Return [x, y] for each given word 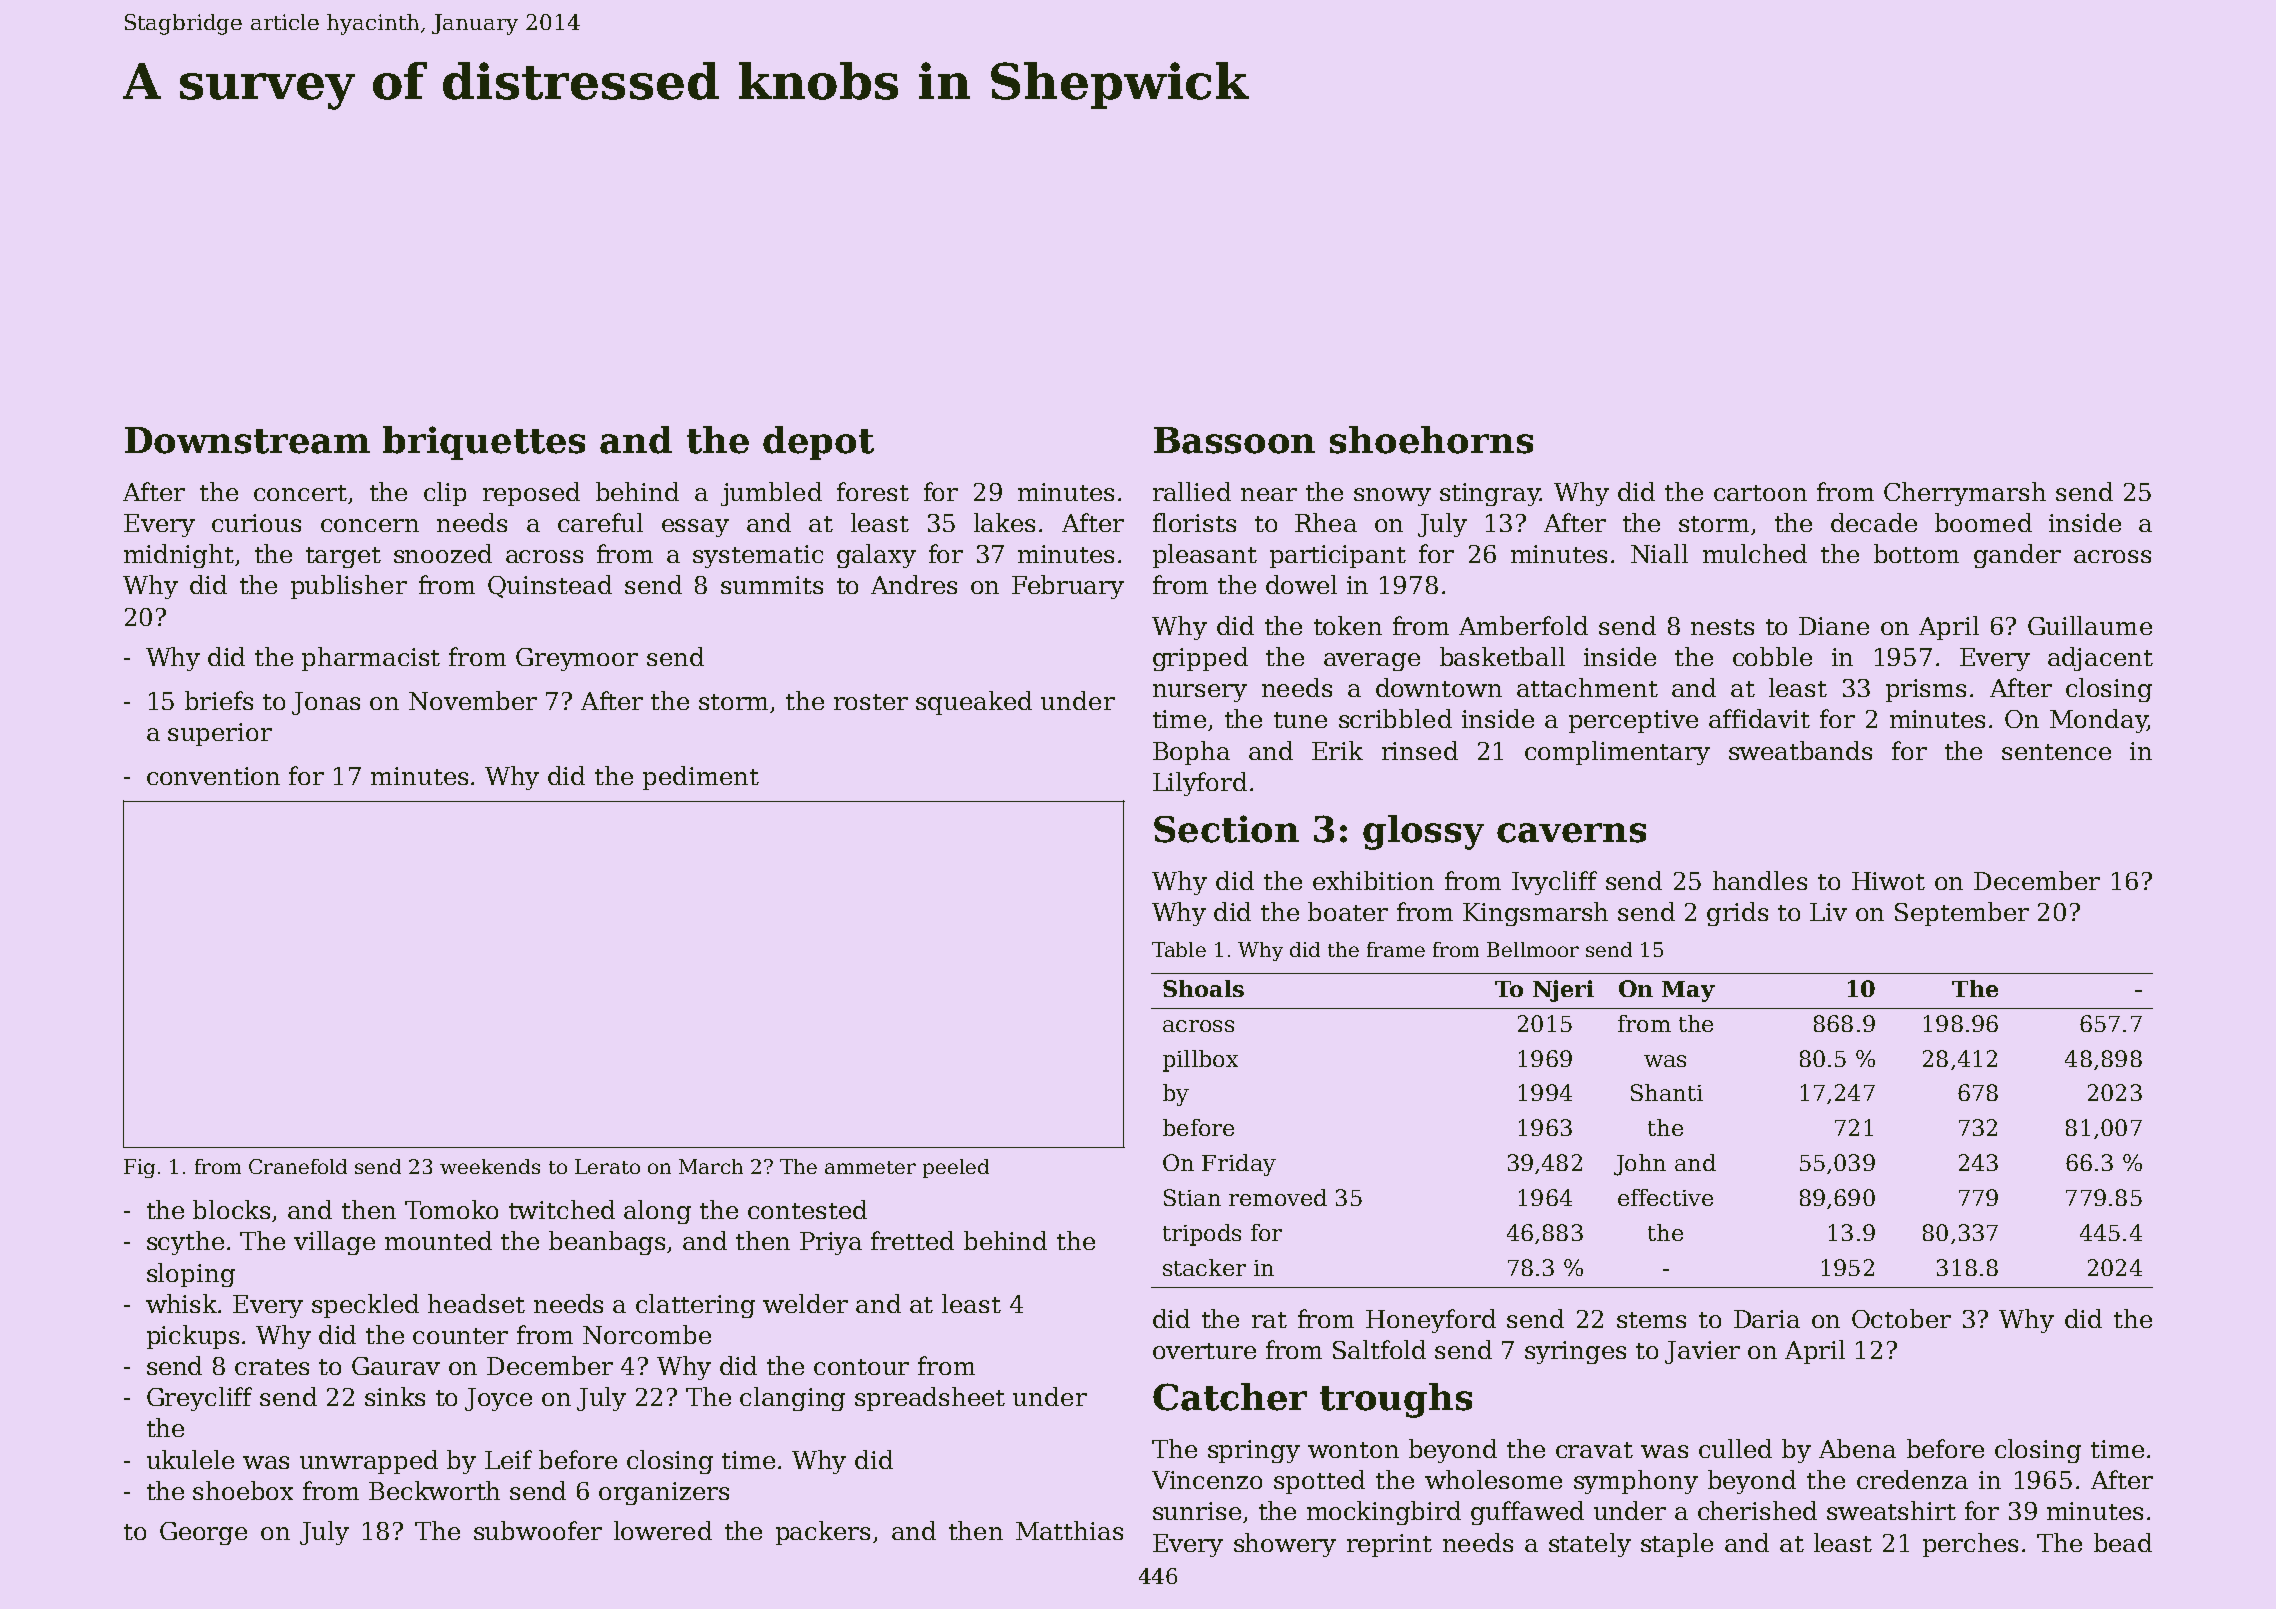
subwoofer [538, 1530]
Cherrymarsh [1965, 494]
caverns [1571, 833]
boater [1348, 911]
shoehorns [1431, 440]
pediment [701, 778]
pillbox [1200, 1061]
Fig [139, 1168]
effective [1665, 1197]
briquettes [484, 443]
